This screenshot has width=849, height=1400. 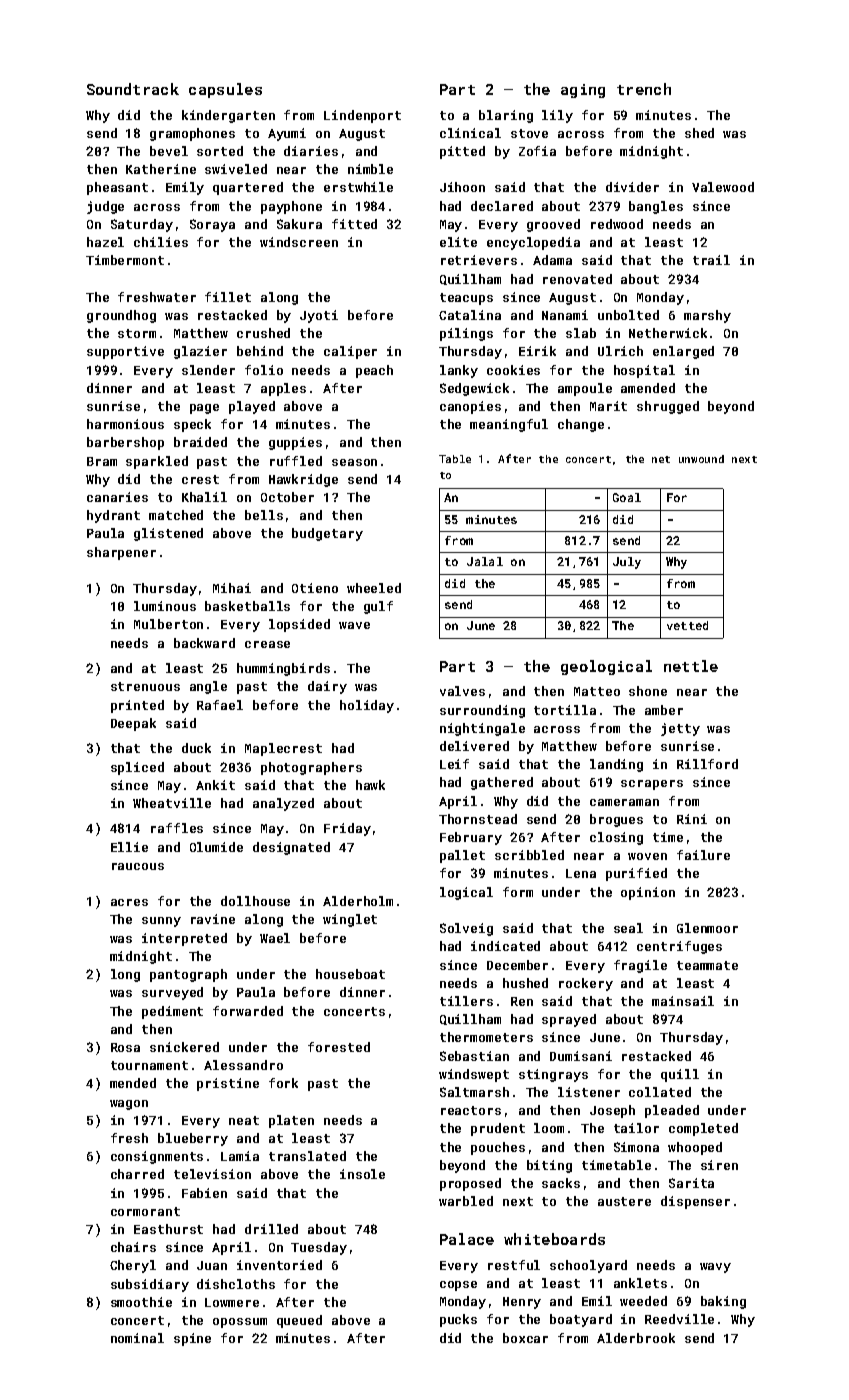 I want to click on fillet, so click(x=228, y=297).
